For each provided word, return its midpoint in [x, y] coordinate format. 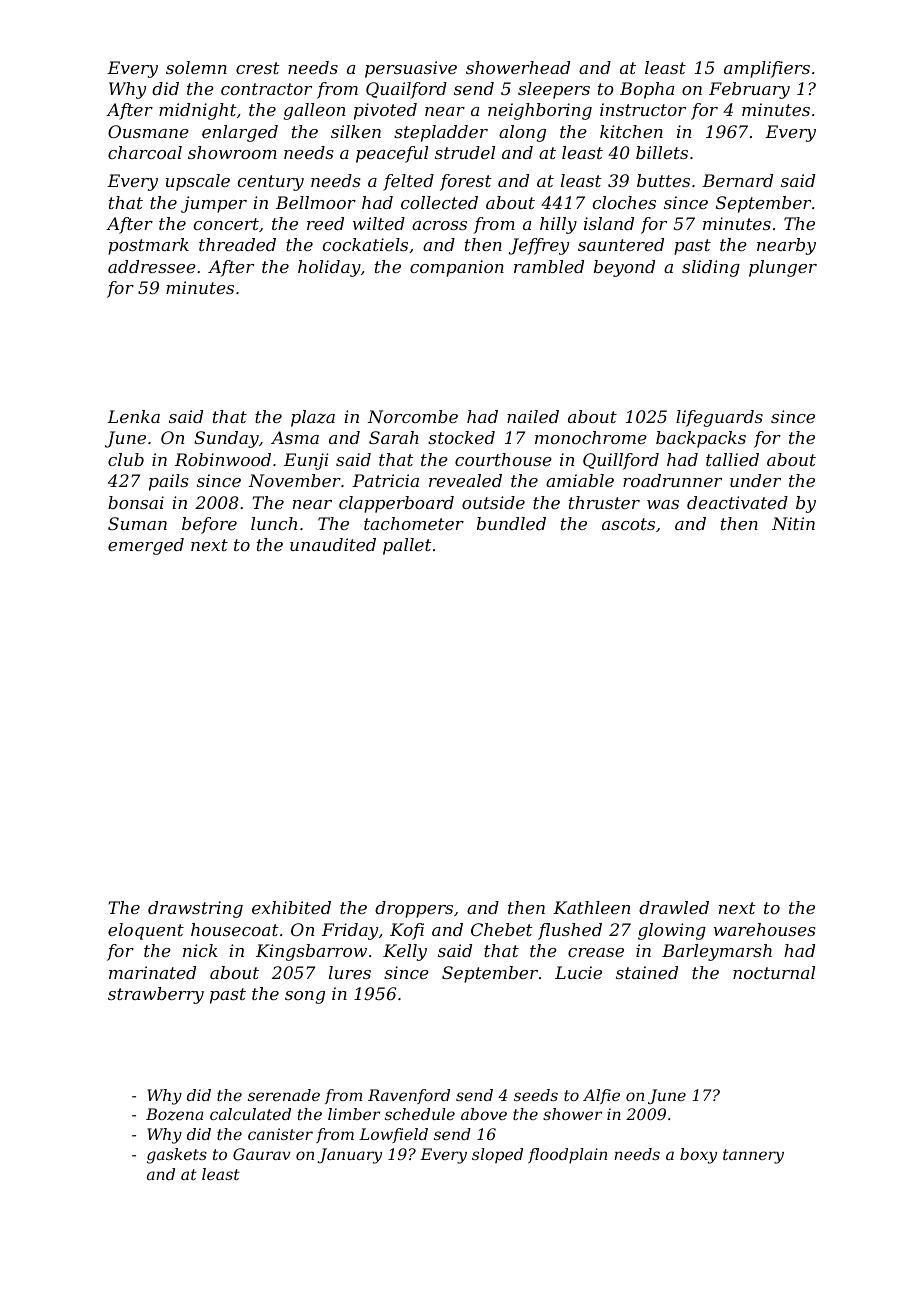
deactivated [737, 502]
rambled [549, 266]
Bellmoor [316, 202]
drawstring [195, 909]
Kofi [407, 931]
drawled [674, 907]
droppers [414, 909]
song [305, 997]
